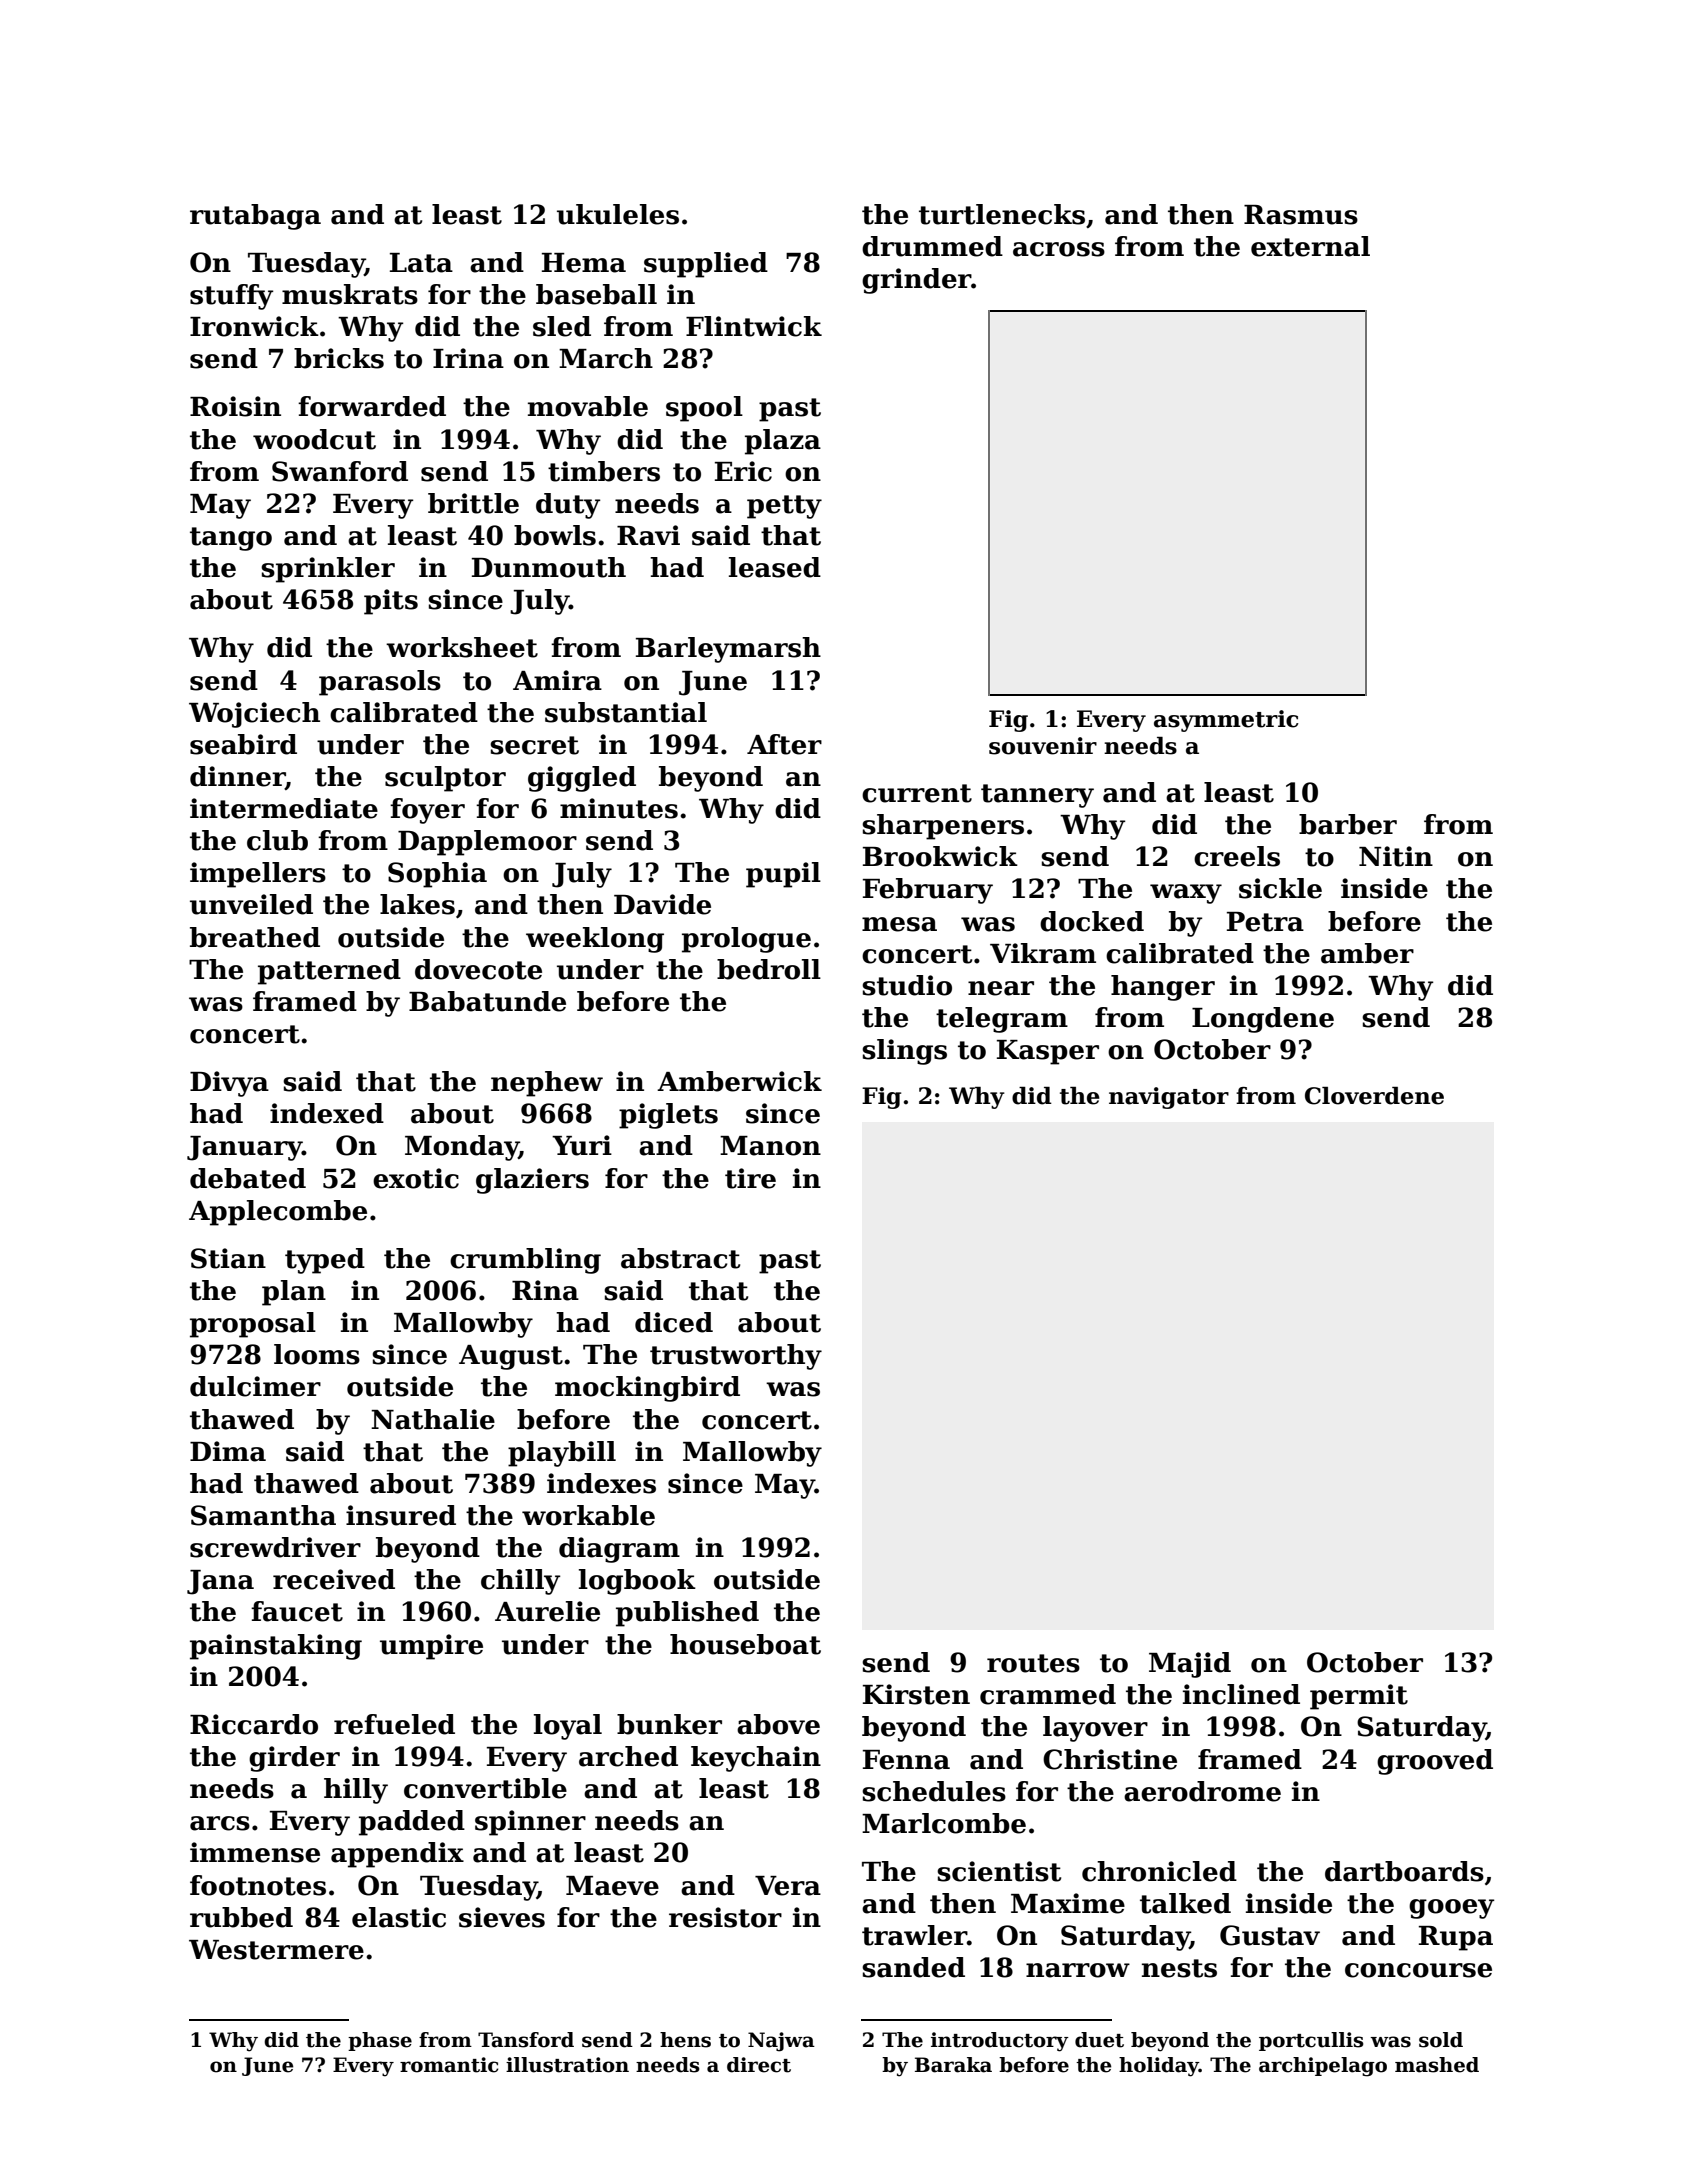  What do you see at coordinates (1048, 1052) in the screenshot?
I see `Kasper` at bounding box center [1048, 1052].
